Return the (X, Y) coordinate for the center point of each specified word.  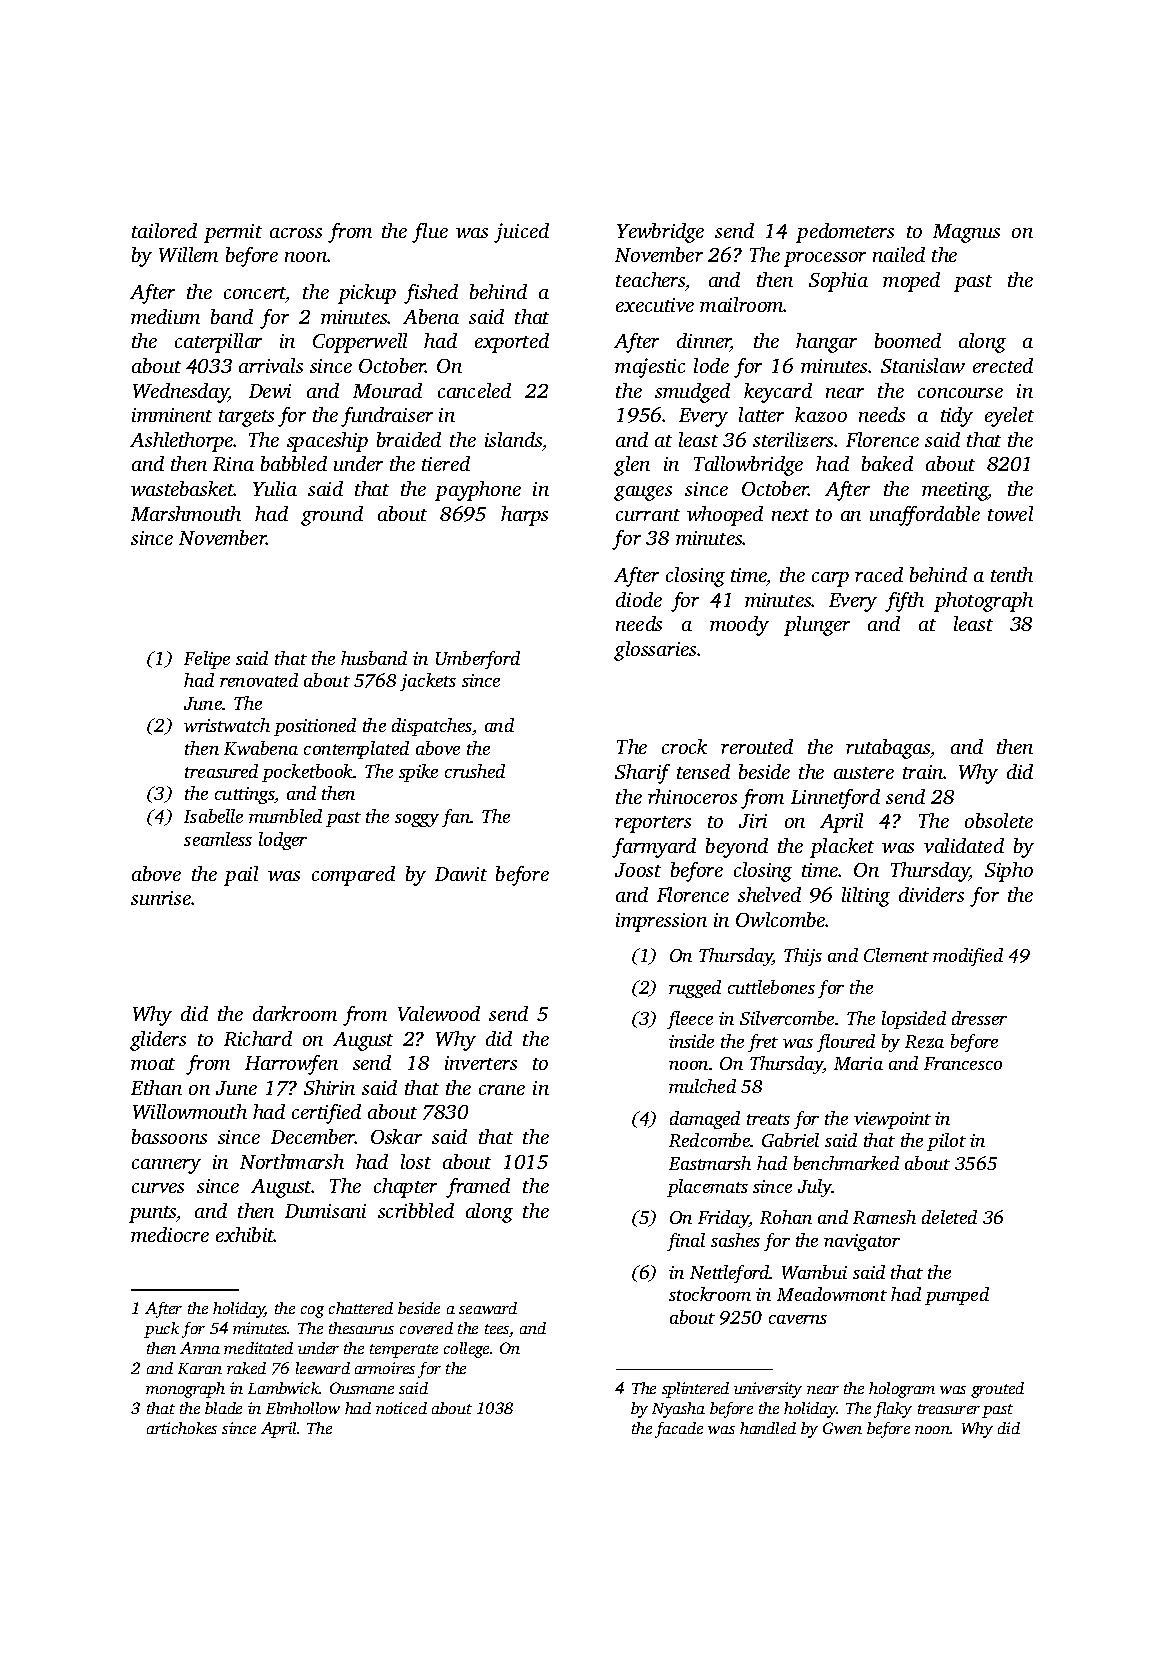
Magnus (966, 233)
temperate (404, 1351)
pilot (946, 1142)
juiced (521, 233)
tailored (164, 230)
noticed (401, 1408)
